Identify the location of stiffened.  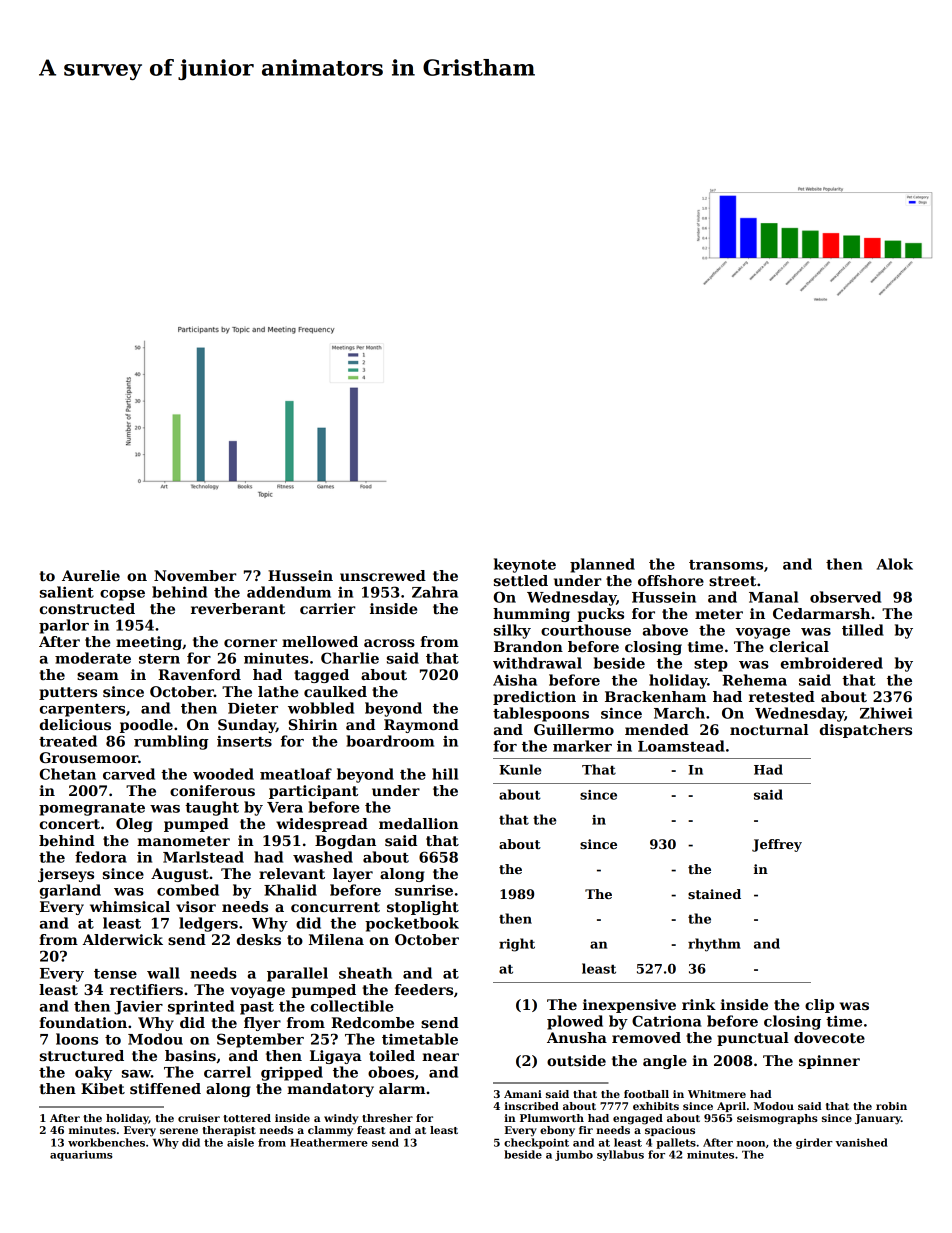
(165, 1088).
